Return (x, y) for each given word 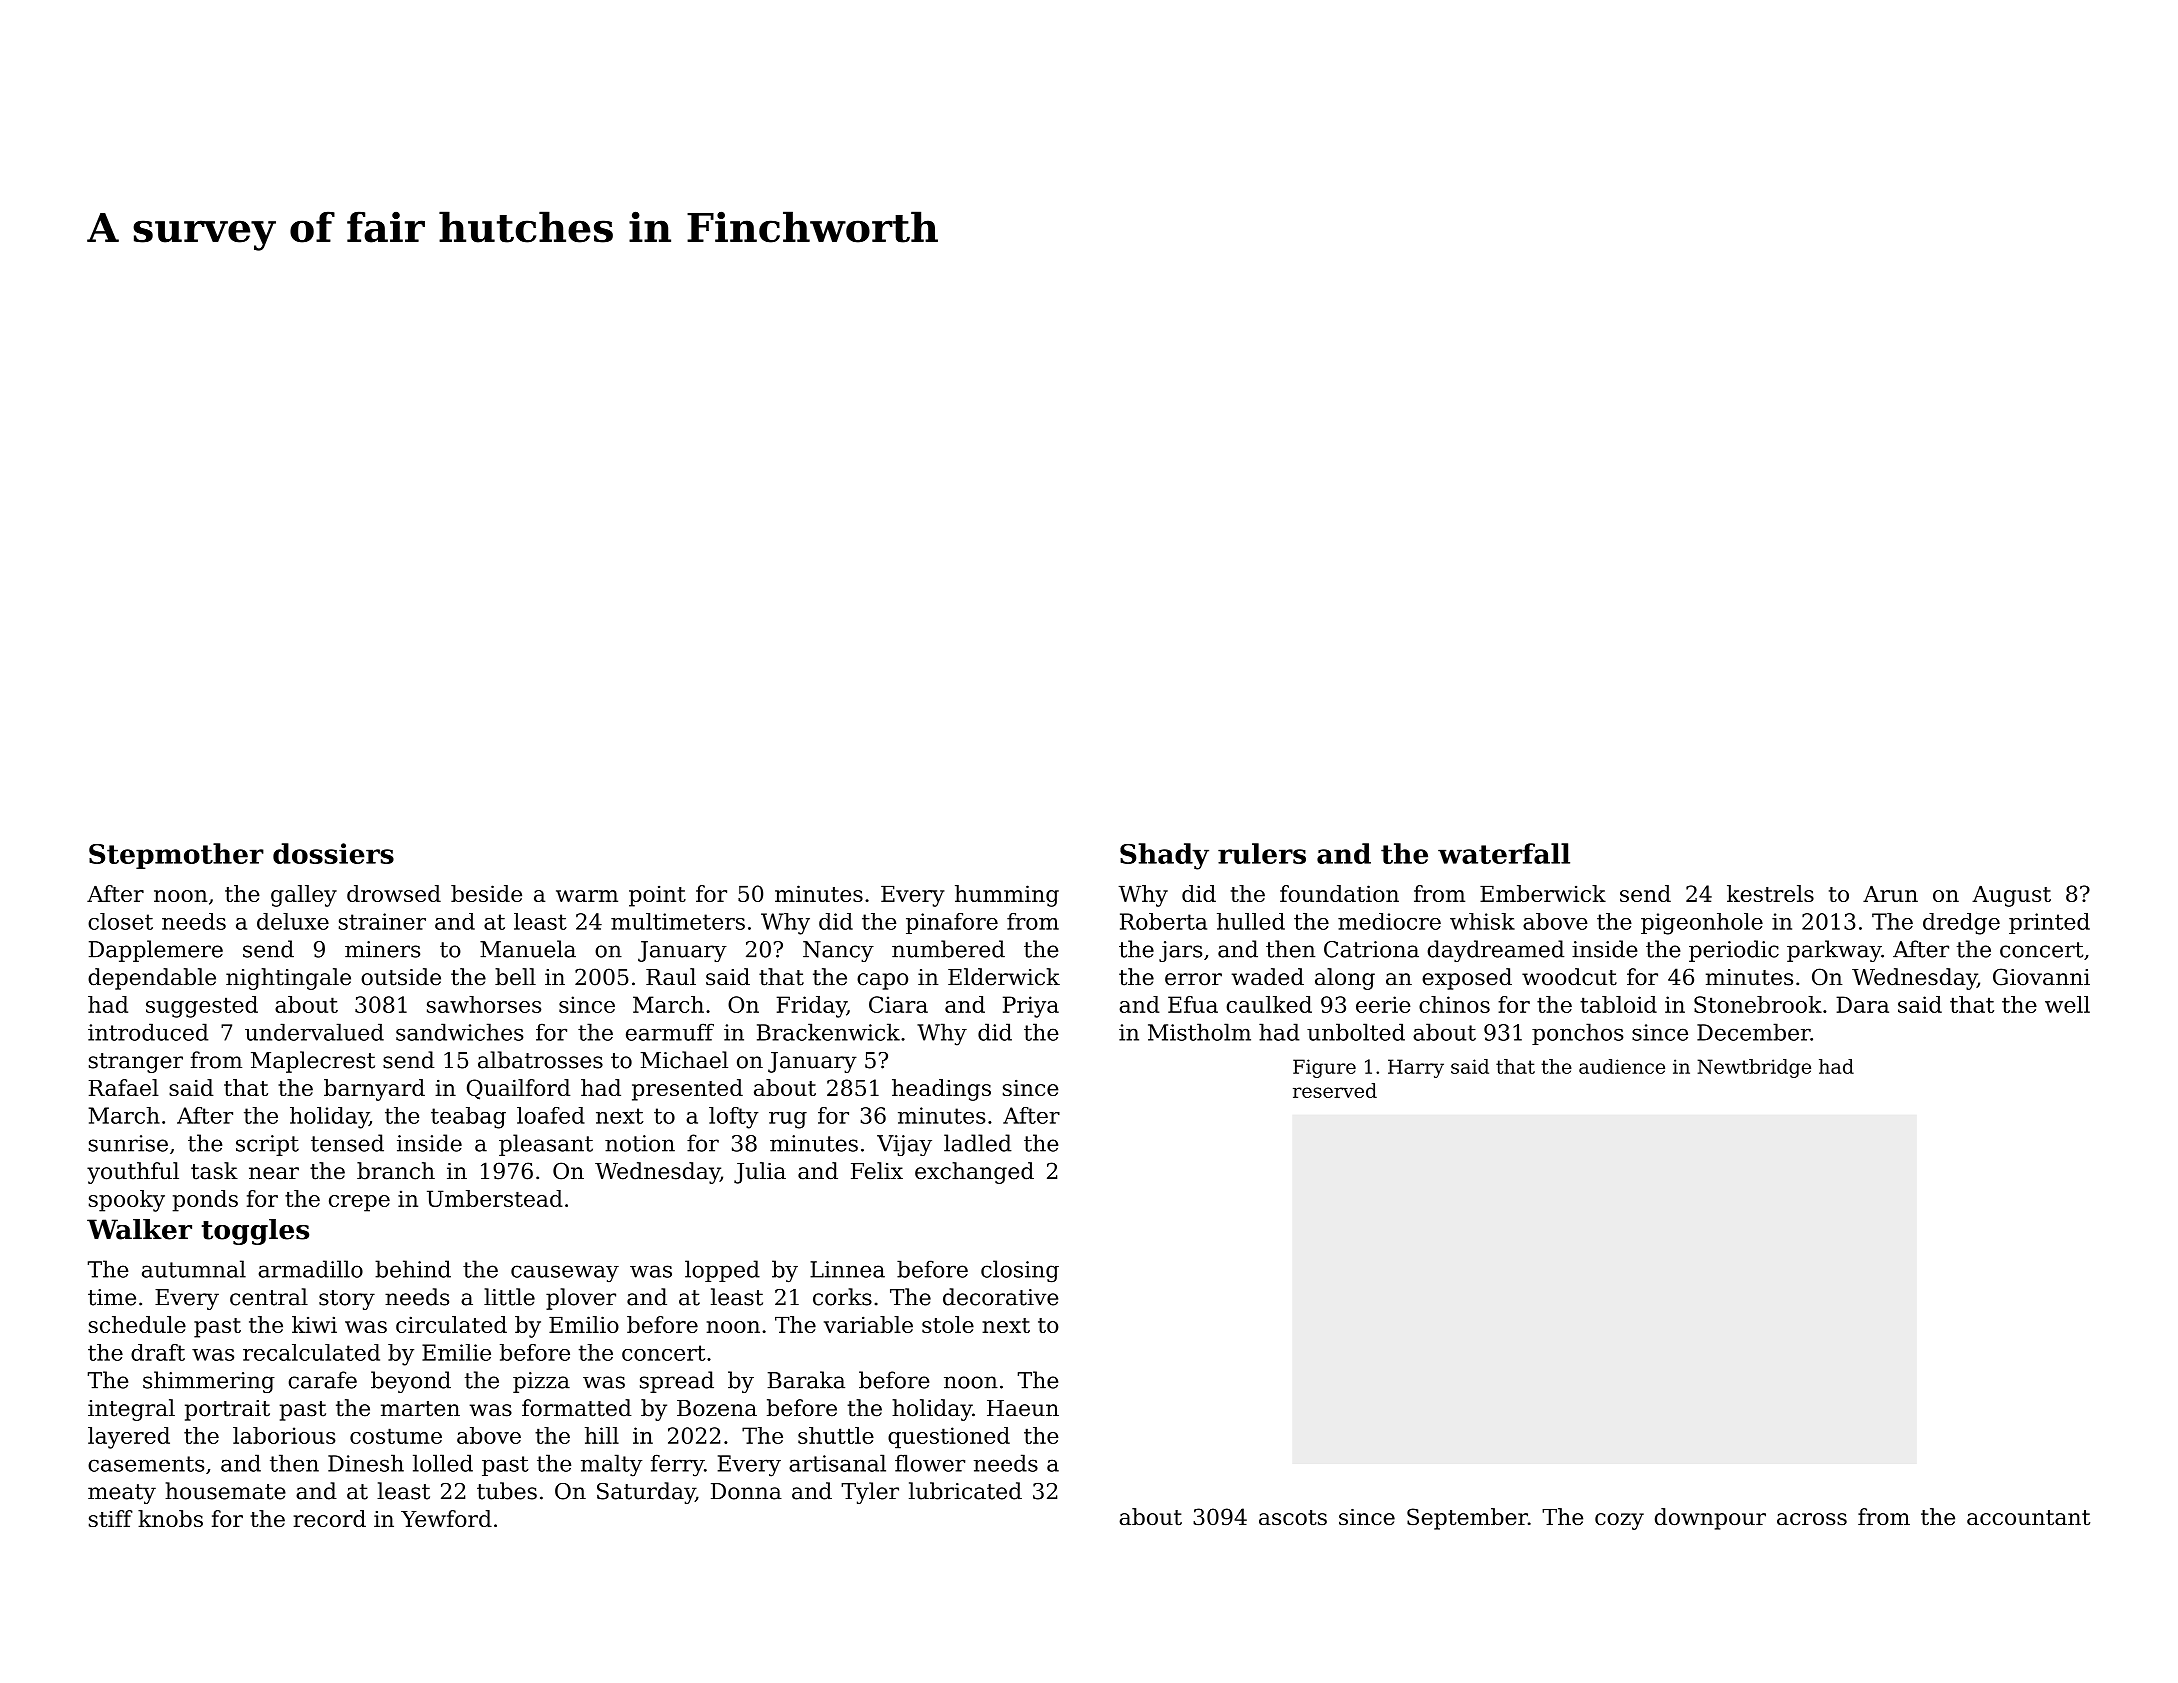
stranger (136, 1063)
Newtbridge (1754, 1068)
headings (941, 1090)
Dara (1862, 1004)
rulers (1262, 853)
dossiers (333, 853)
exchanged (974, 1173)
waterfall (1504, 853)
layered (129, 1438)
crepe (359, 1203)
